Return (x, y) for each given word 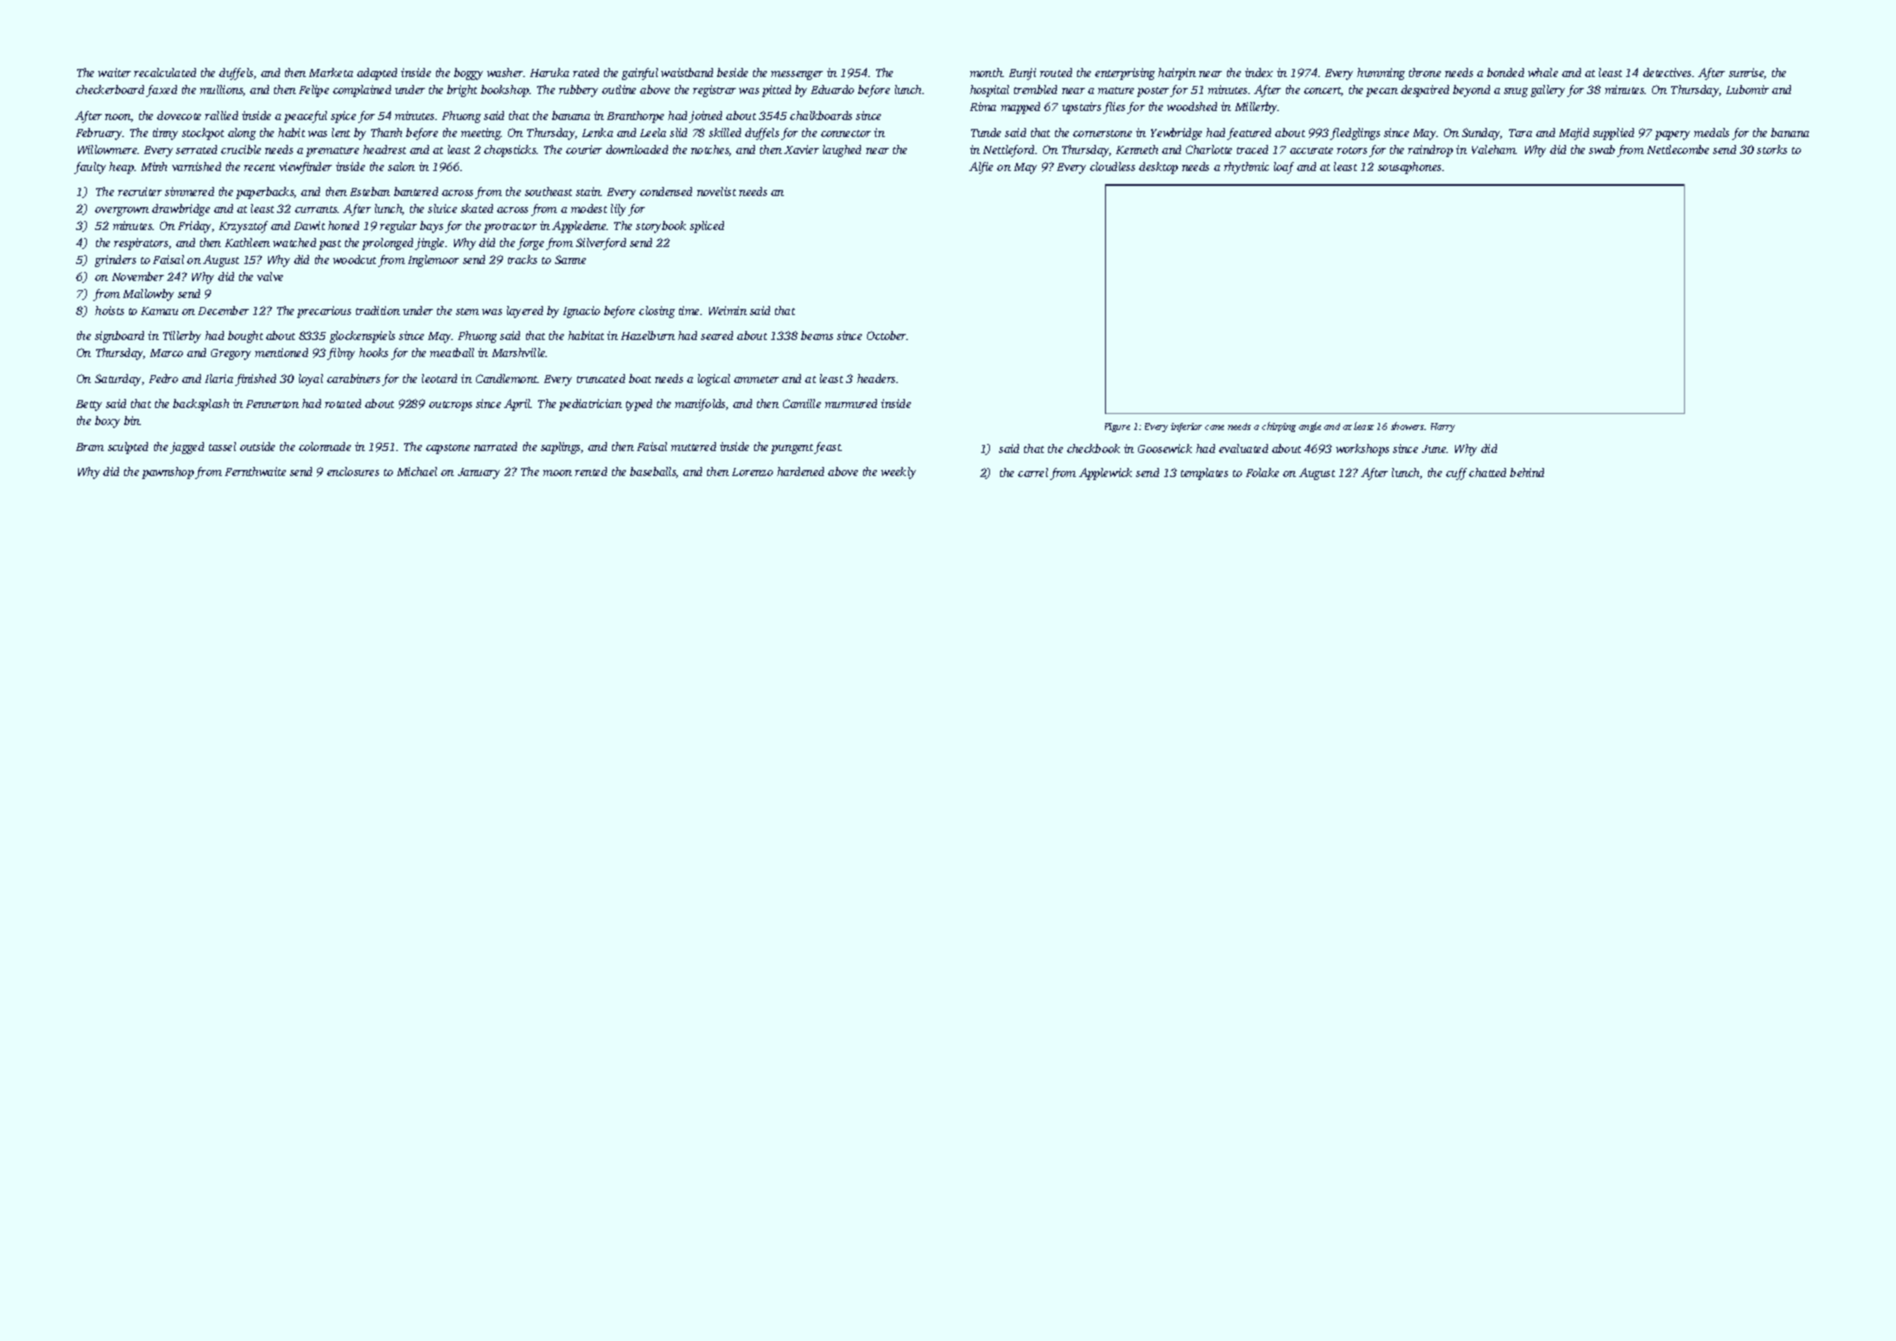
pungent (792, 449)
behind (1527, 472)
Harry (1443, 427)
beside (732, 72)
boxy (107, 422)
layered (525, 312)
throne (1425, 72)
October (887, 335)
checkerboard (110, 89)
